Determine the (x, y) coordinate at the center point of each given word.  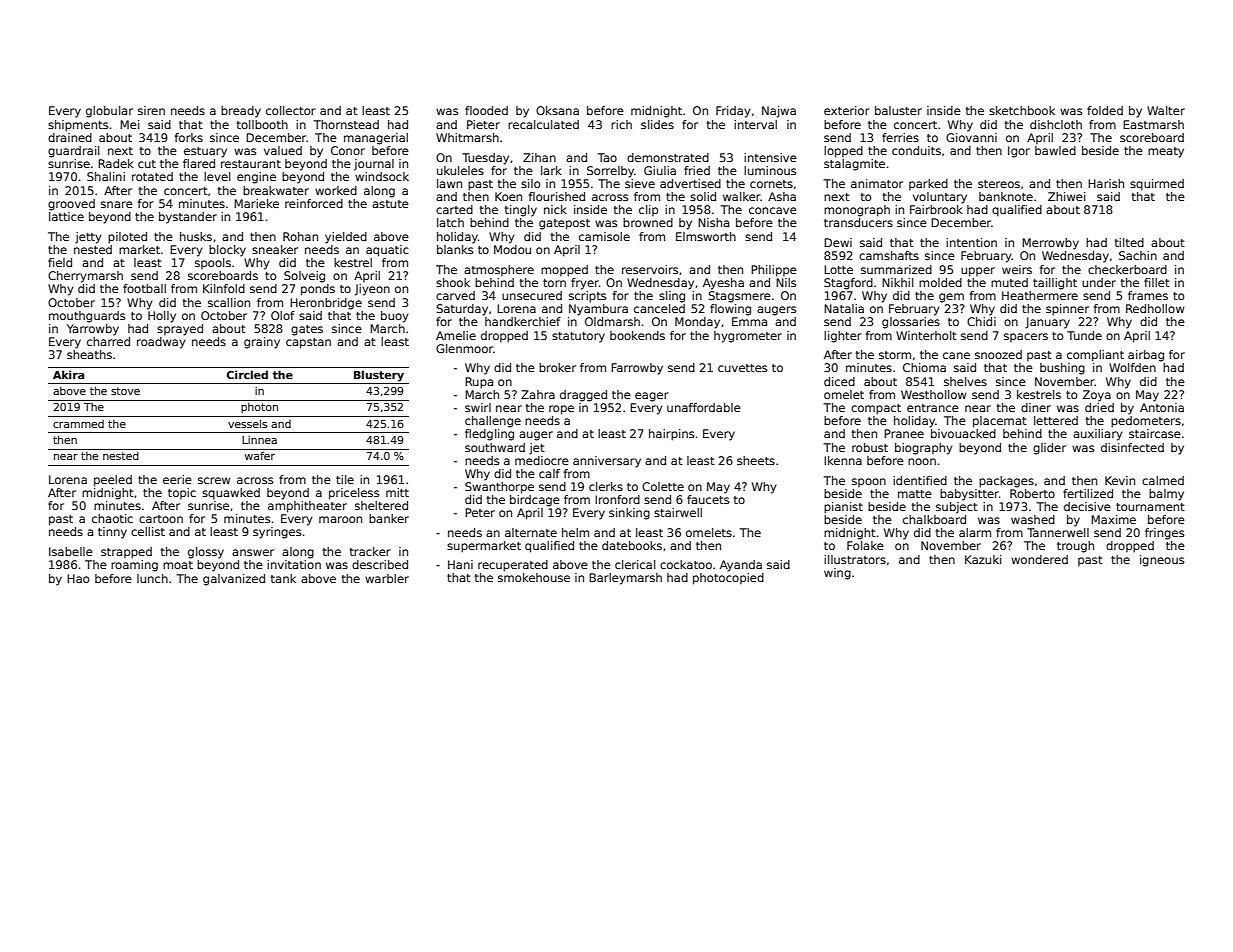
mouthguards (87, 317)
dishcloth (1056, 124)
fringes (1164, 534)
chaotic (112, 518)
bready (241, 112)
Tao (607, 157)
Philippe (774, 271)
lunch (152, 578)
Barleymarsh (625, 579)
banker (389, 518)
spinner (1067, 310)
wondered (1039, 559)
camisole (604, 236)
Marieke (256, 203)
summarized (896, 269)
